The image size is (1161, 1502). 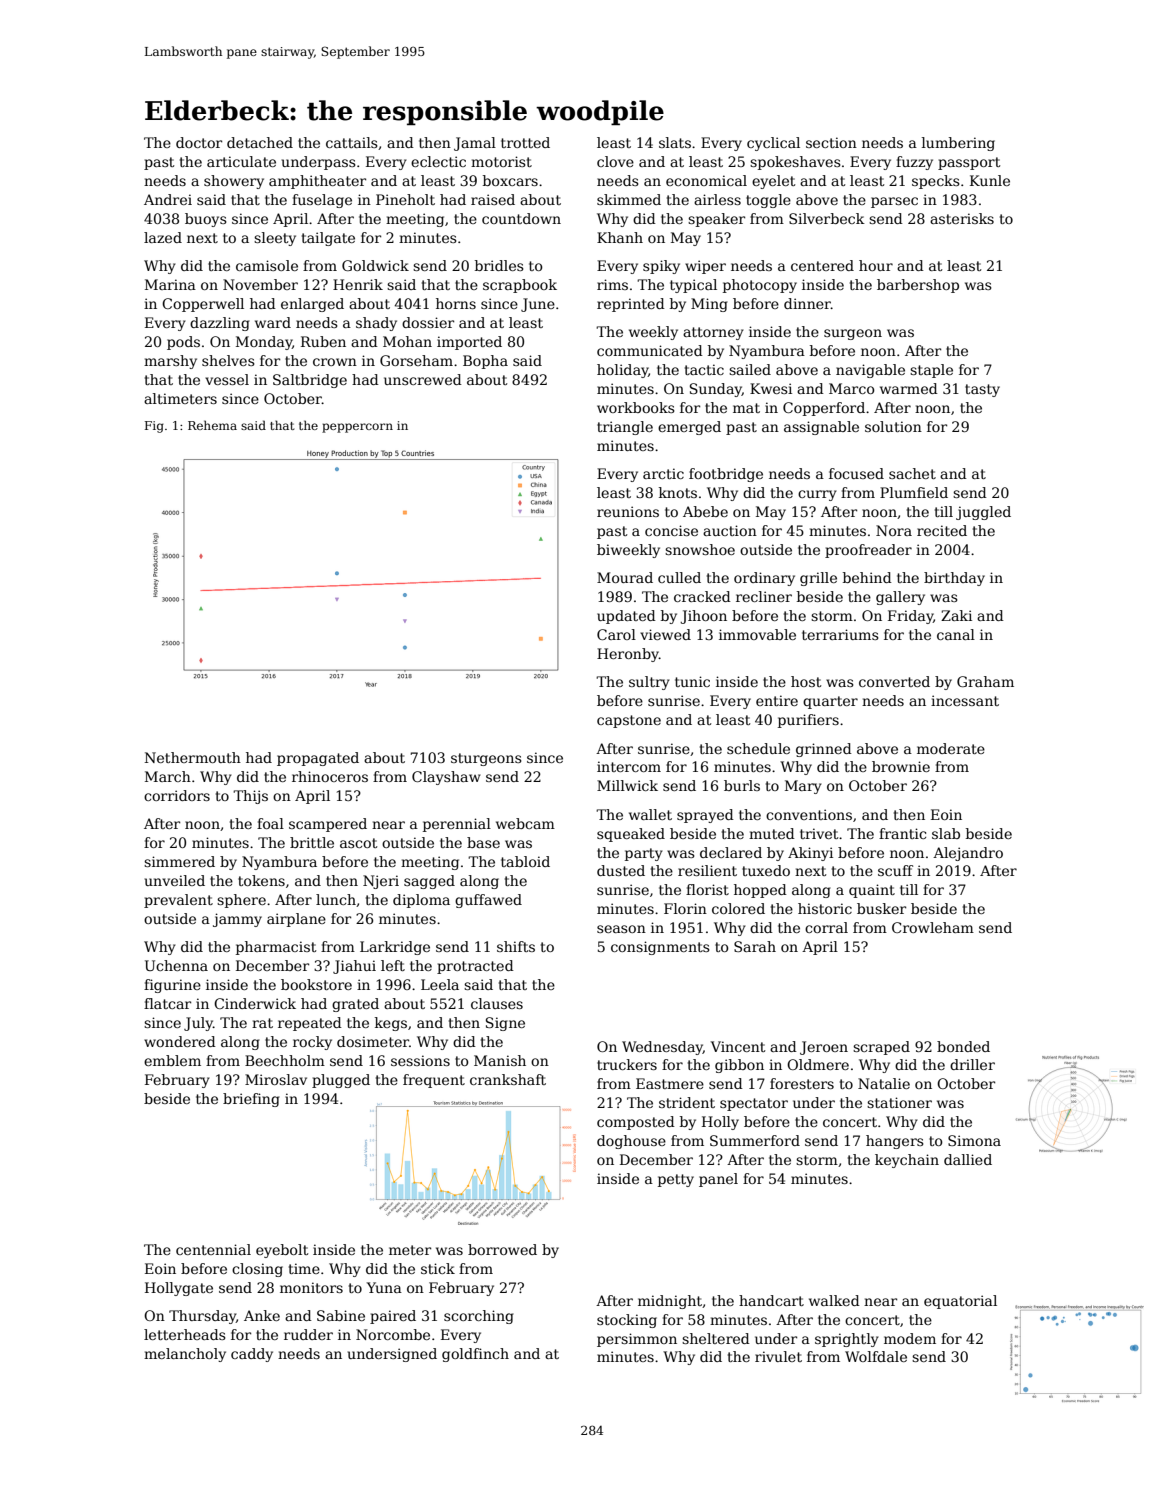 I want to click on Alejandro, so click(x=968, y=854).
